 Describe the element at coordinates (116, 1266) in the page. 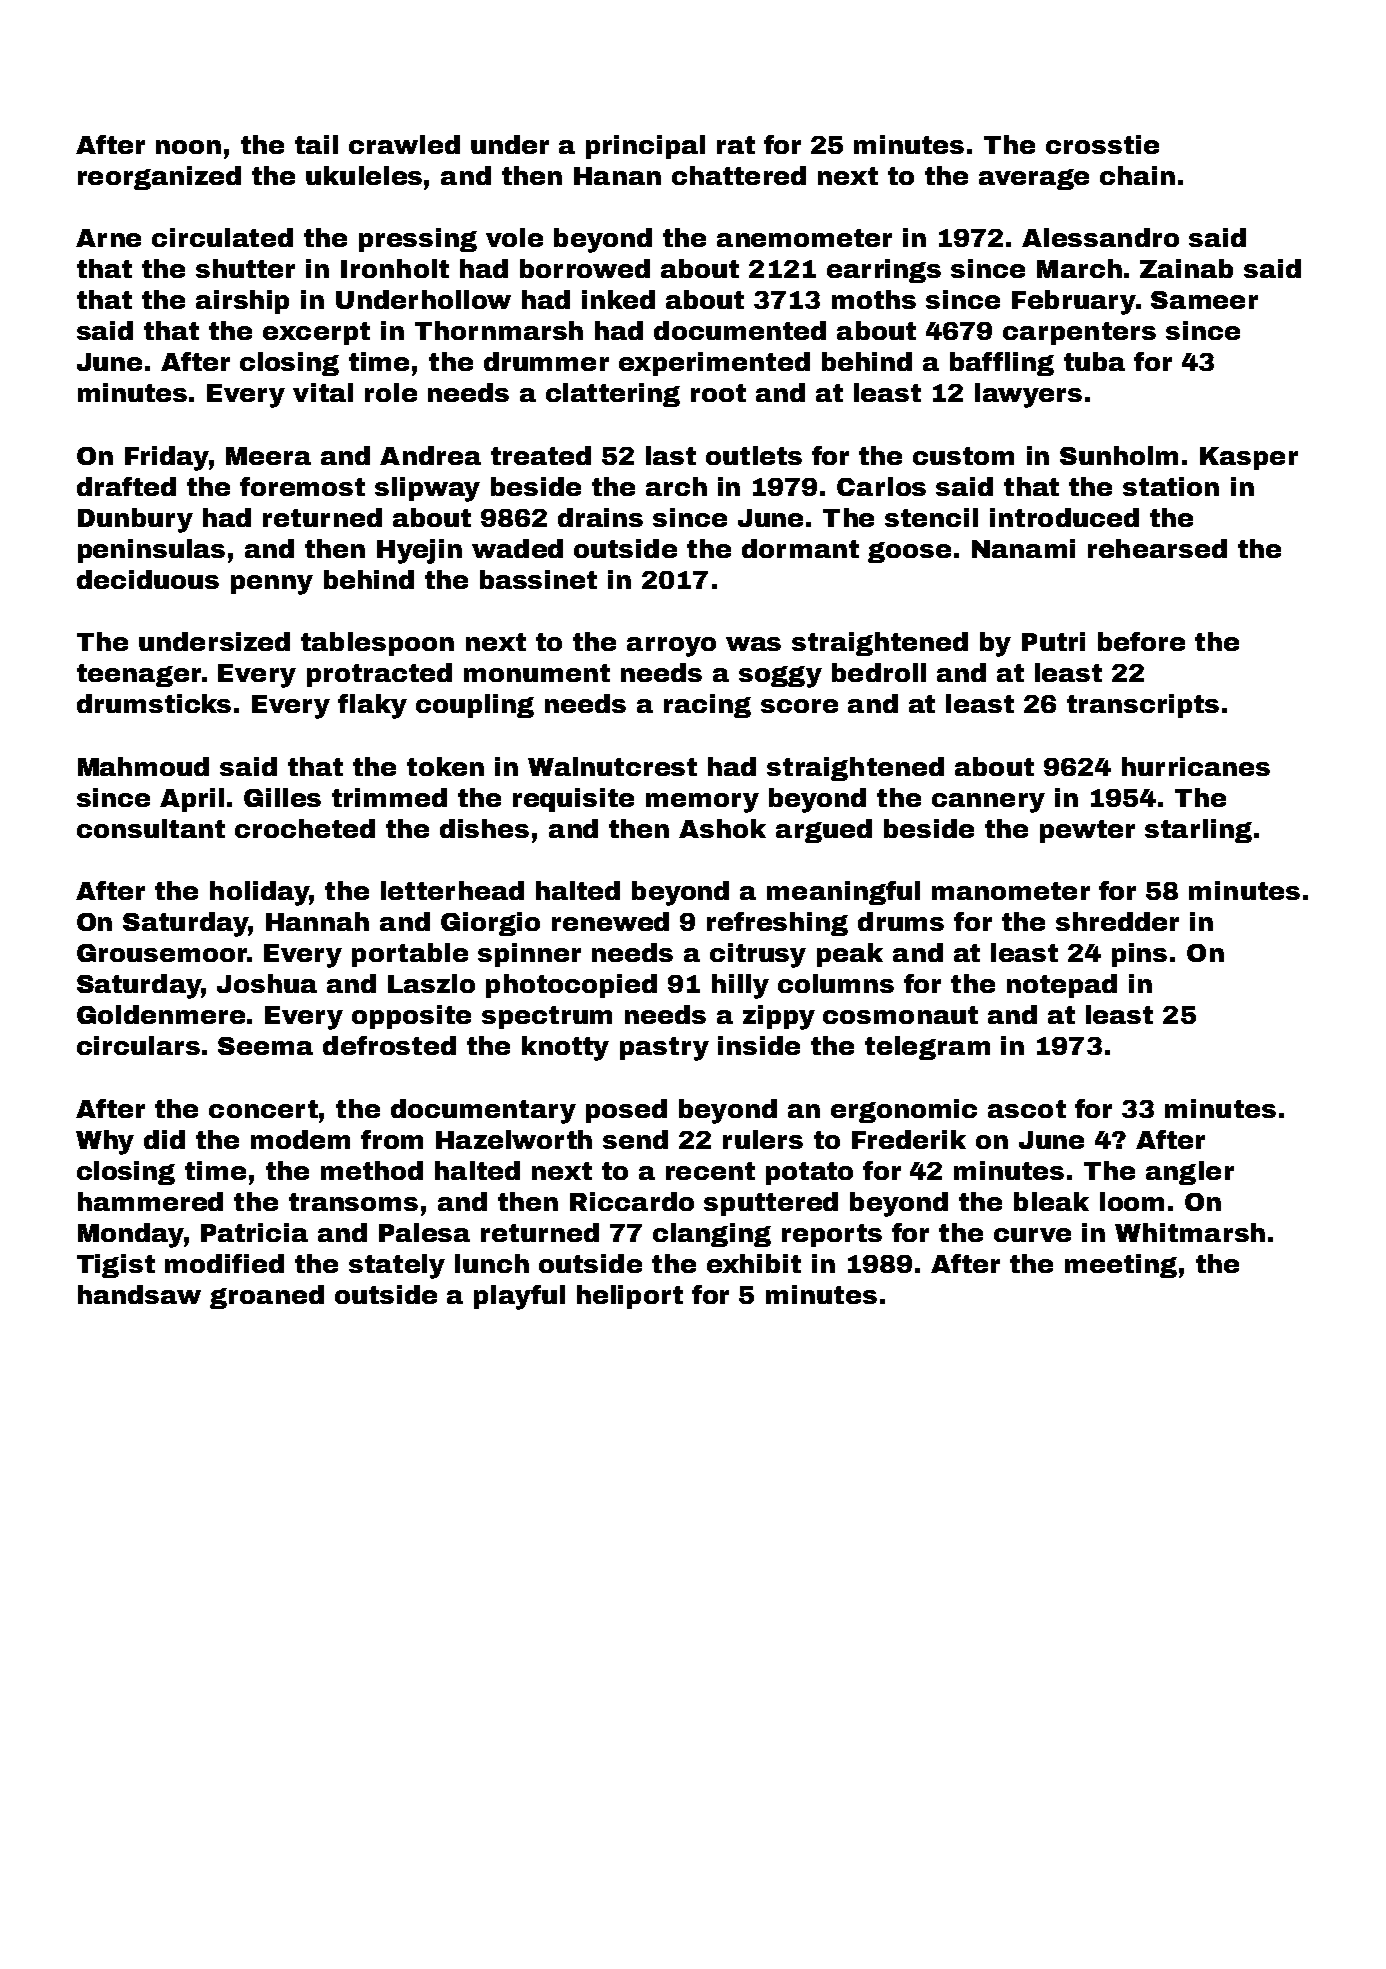

I see `Tigist` at that location.
